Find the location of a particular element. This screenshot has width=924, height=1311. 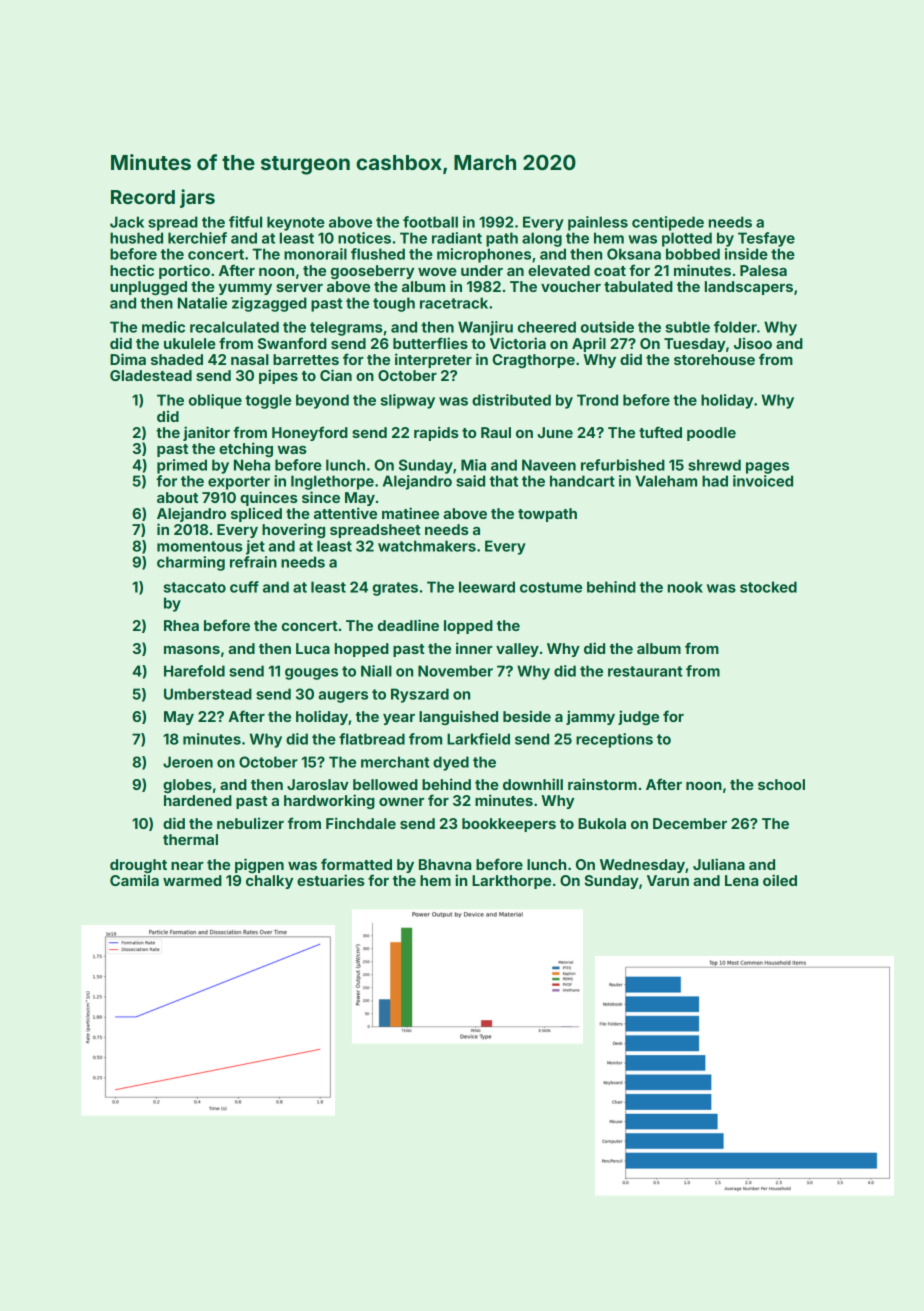

Larkthorpe is located at coordinates (511, 882).
